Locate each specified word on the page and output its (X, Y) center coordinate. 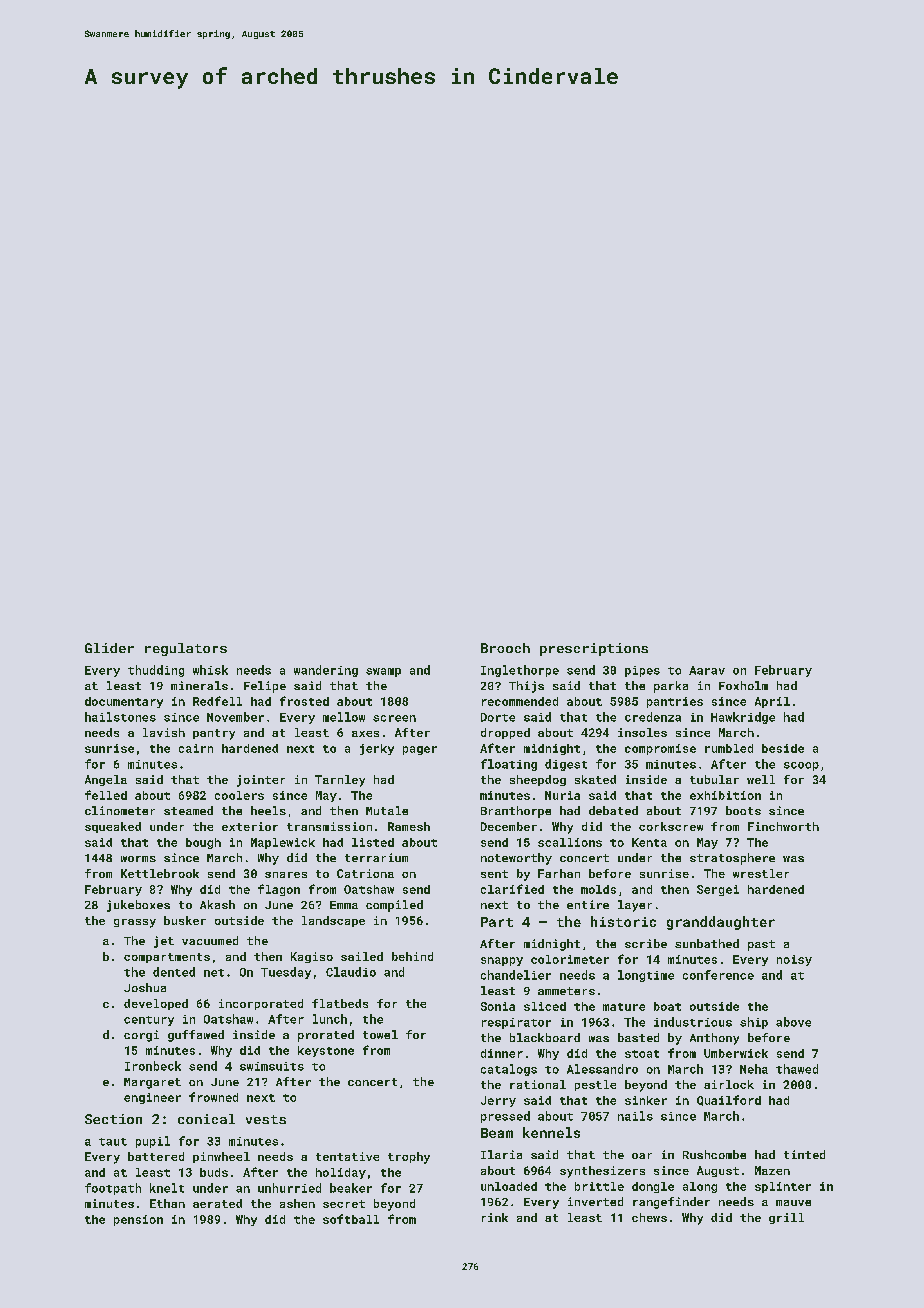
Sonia (498, 1006)
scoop (801, 766)
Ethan (167, 1203)
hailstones (120, 717)
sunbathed (707, 943)
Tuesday (286, 973)
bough (203, 843)
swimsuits (272, 1066)
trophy (409, 1158)
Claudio (351, 972)
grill (786, 1218)
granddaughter (721, 923)
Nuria (562, 795)
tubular (714, 779)
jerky (377, 749)
